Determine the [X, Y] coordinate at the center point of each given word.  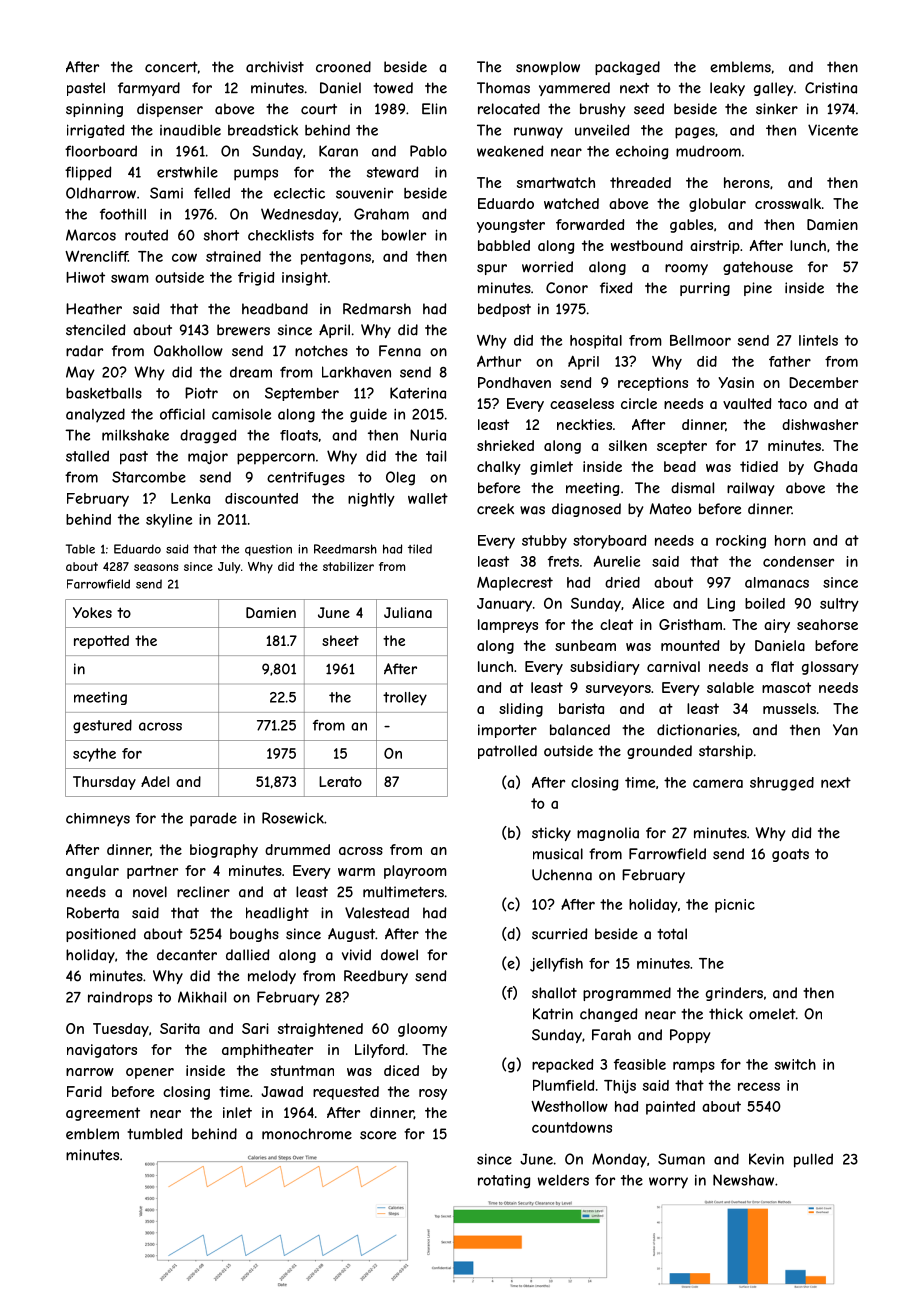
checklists [281, 235]
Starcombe [149, 477]
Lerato [340, 781]
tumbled [154, 1134]
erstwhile [187, 172]
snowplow [548, 68]
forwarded [590, 224]
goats [790, 855]
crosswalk [788, 203]
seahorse [827, 624]
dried [622, 582]
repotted [101, 642]
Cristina [831, 88]
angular [92, 872]
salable [730, 687]
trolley [405, 699]
